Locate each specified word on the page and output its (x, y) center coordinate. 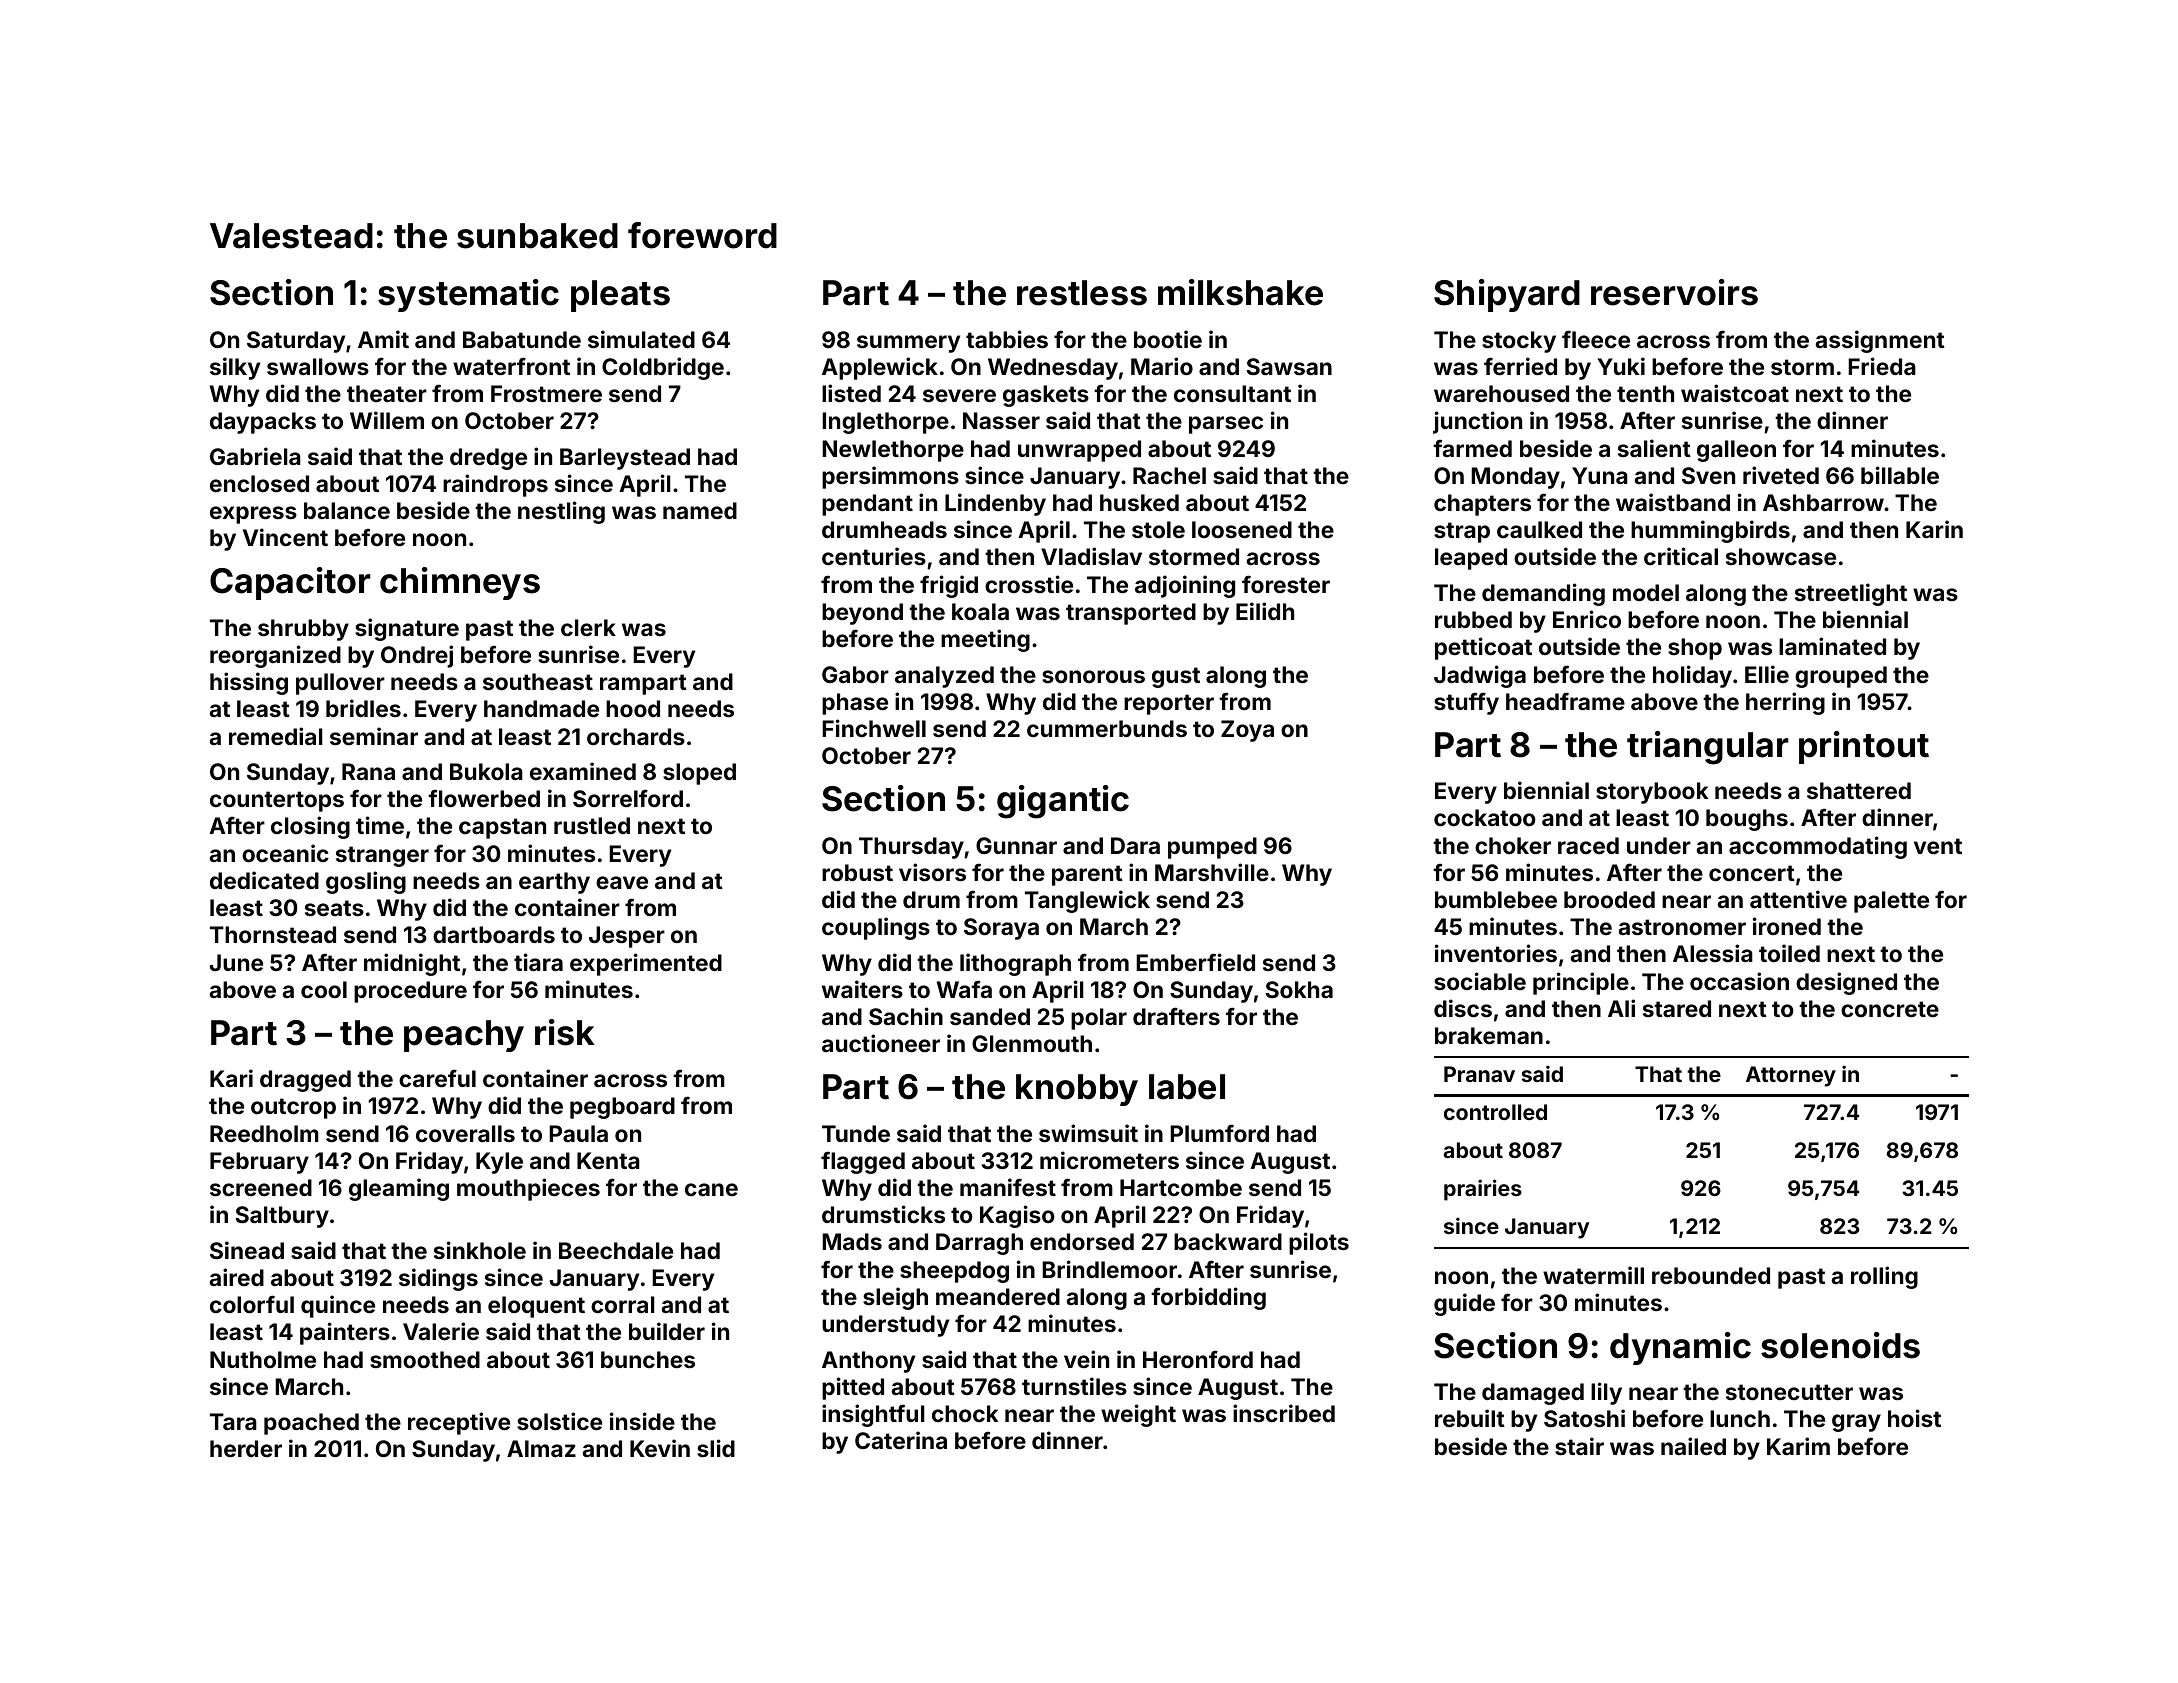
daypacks (263, 423)
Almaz (541, 1448)
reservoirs (1674, 292)
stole (1158, 529)
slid (716, 1448)
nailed (1693, 1446)
